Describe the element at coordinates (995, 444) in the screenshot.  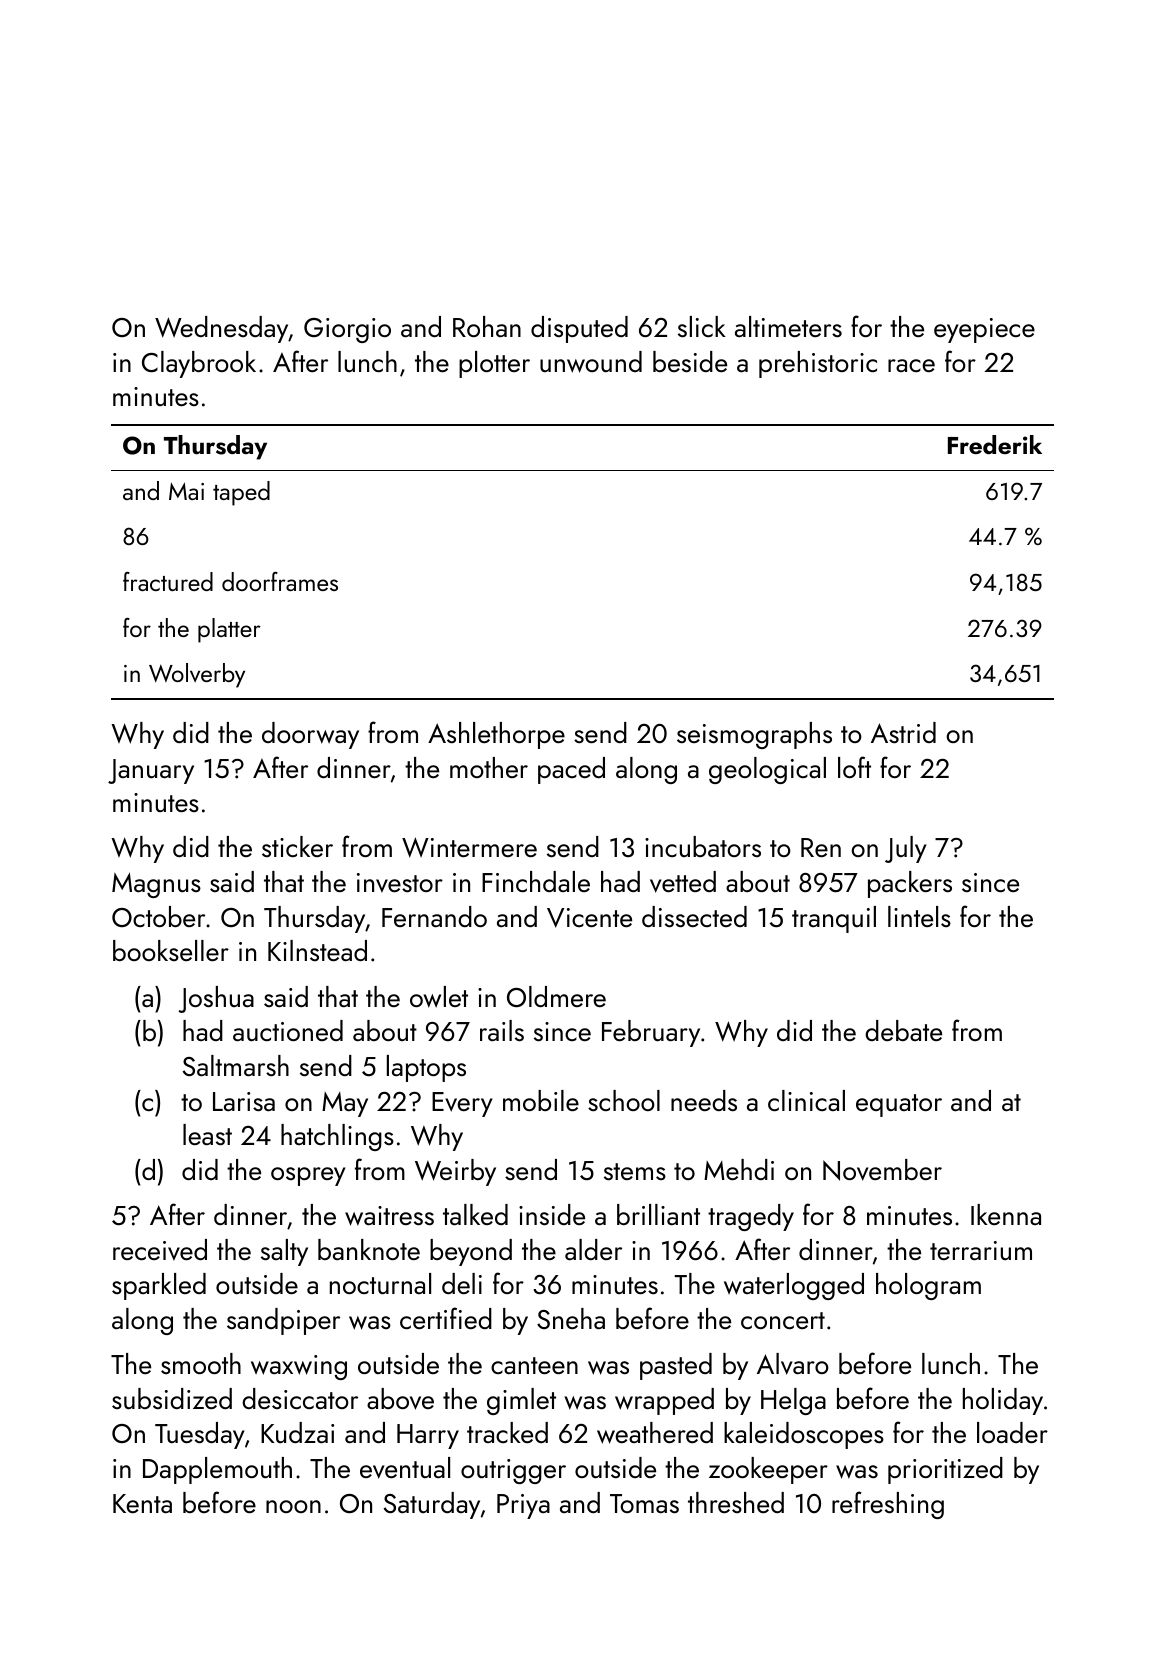
I see `Frederik` at that location.
